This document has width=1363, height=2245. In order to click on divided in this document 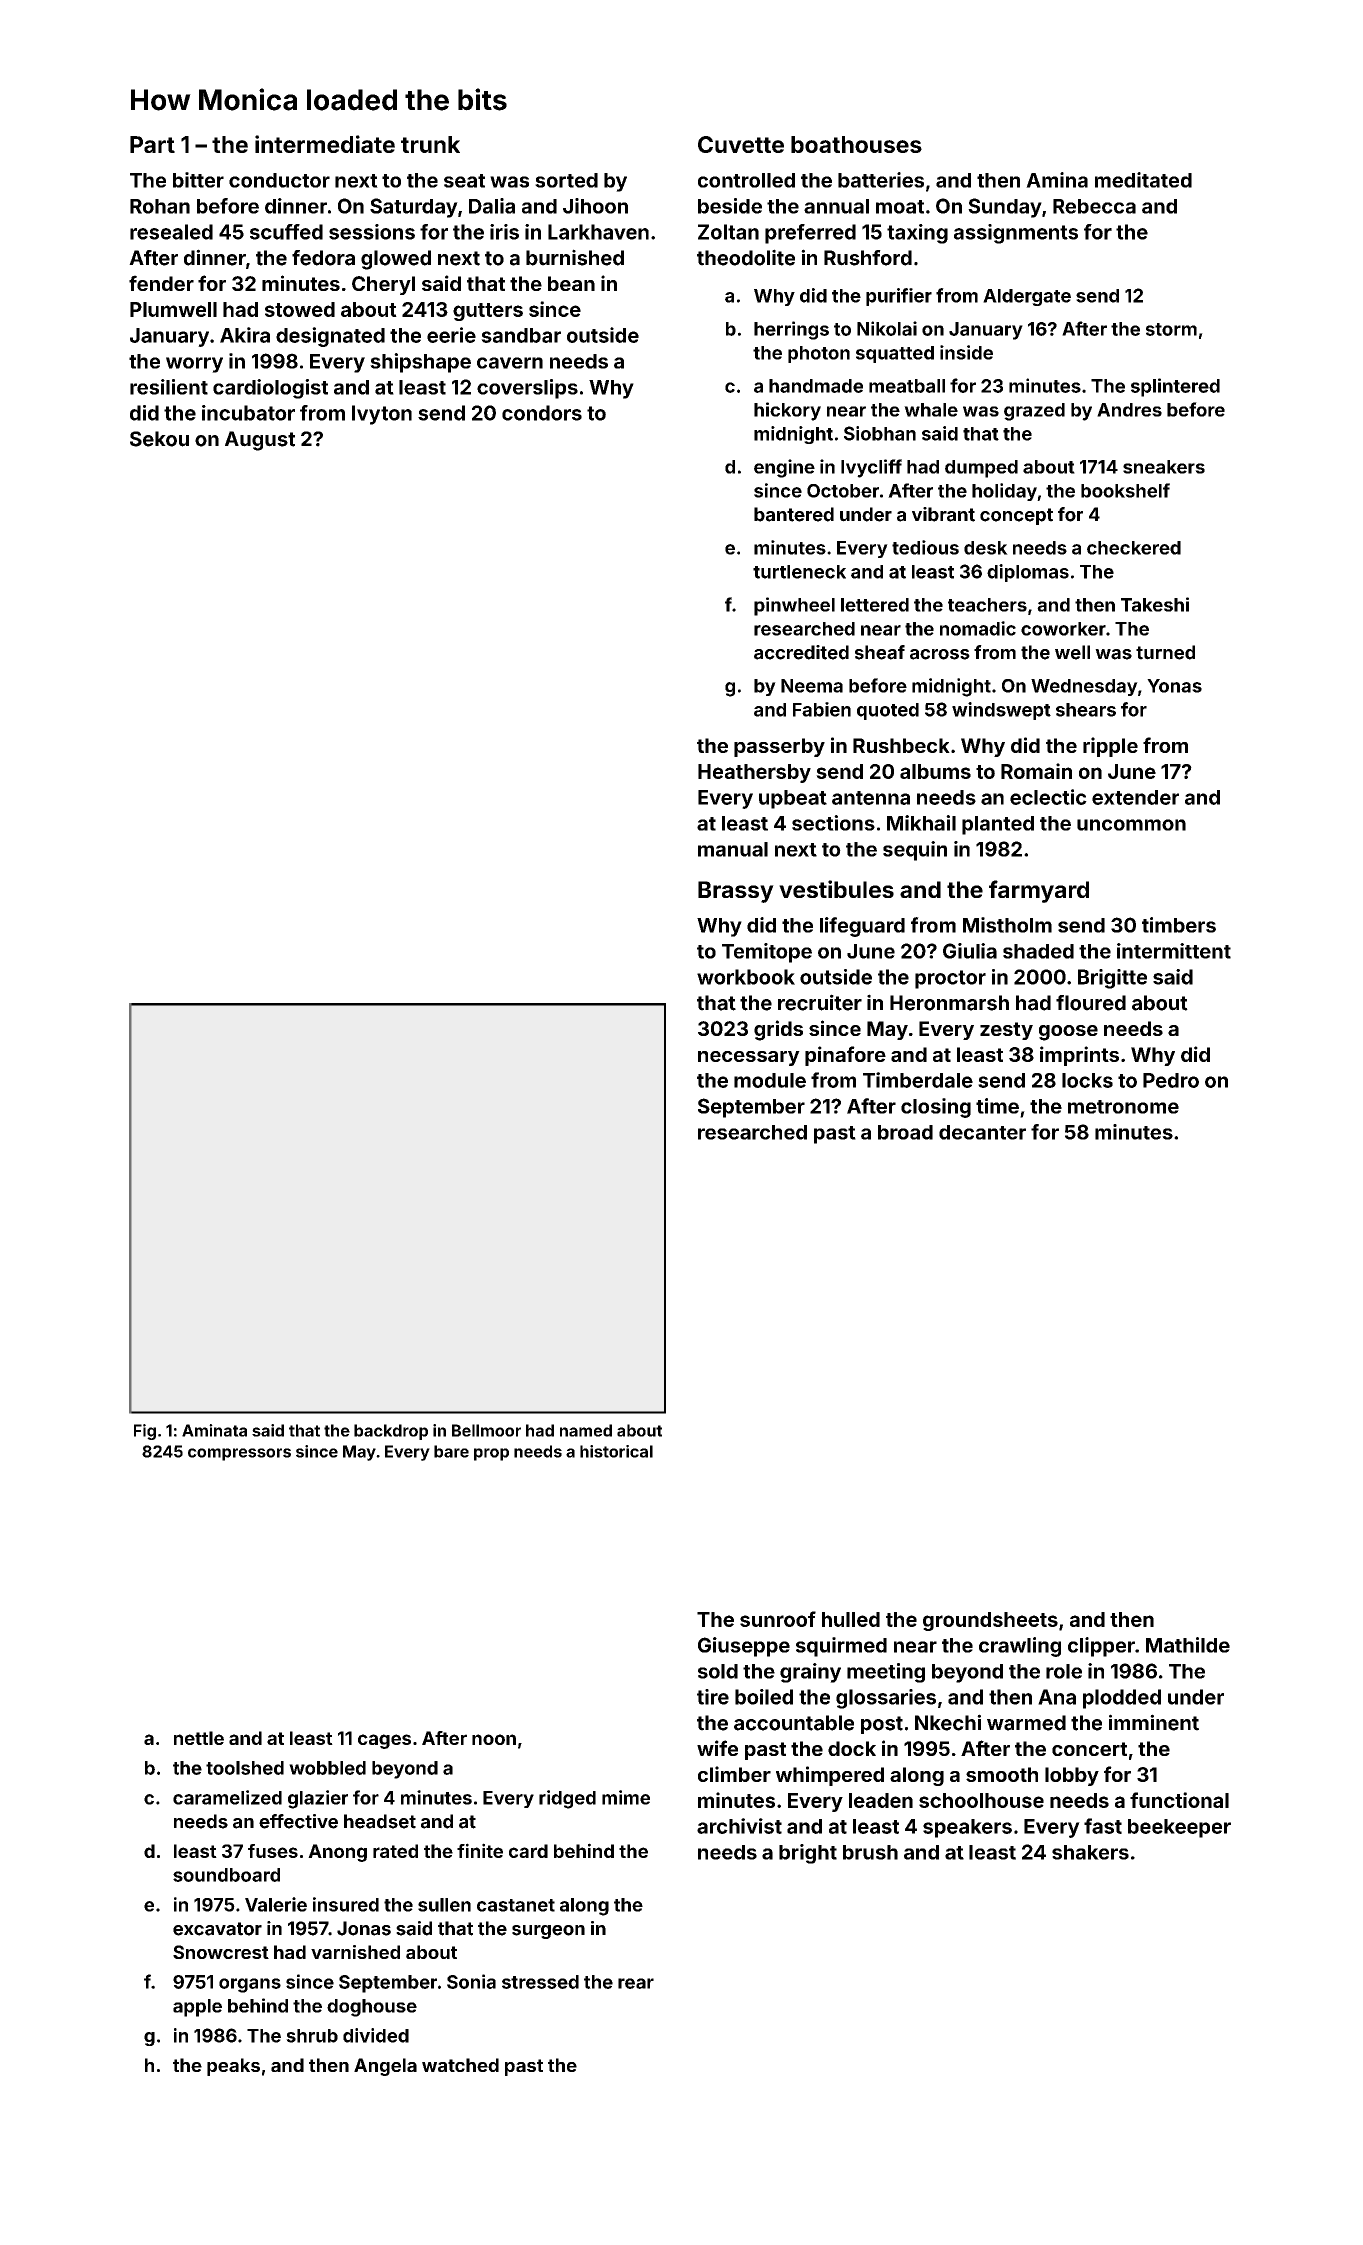, I will do `click(376, 2035)`.
